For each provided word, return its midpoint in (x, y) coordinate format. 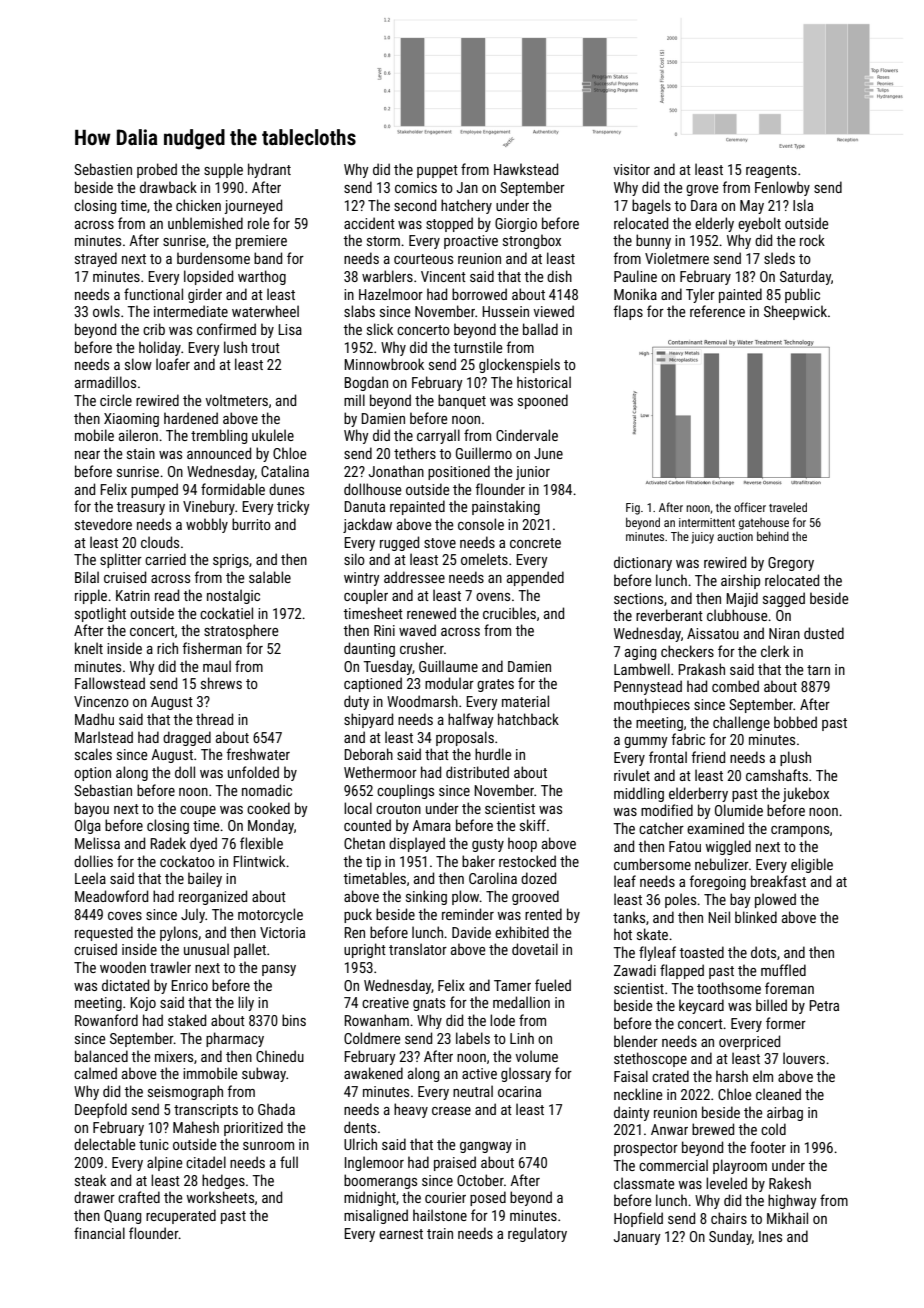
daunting (369, 649)
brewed (713, 1129)
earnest (401, 1234)
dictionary (643, 563)
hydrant (269, 170)
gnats (429, 1004)
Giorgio (516, 225)
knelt (89, 648)
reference (717, 311)
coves (125, 916)
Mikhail (787, 1218)
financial (99, 1233)
